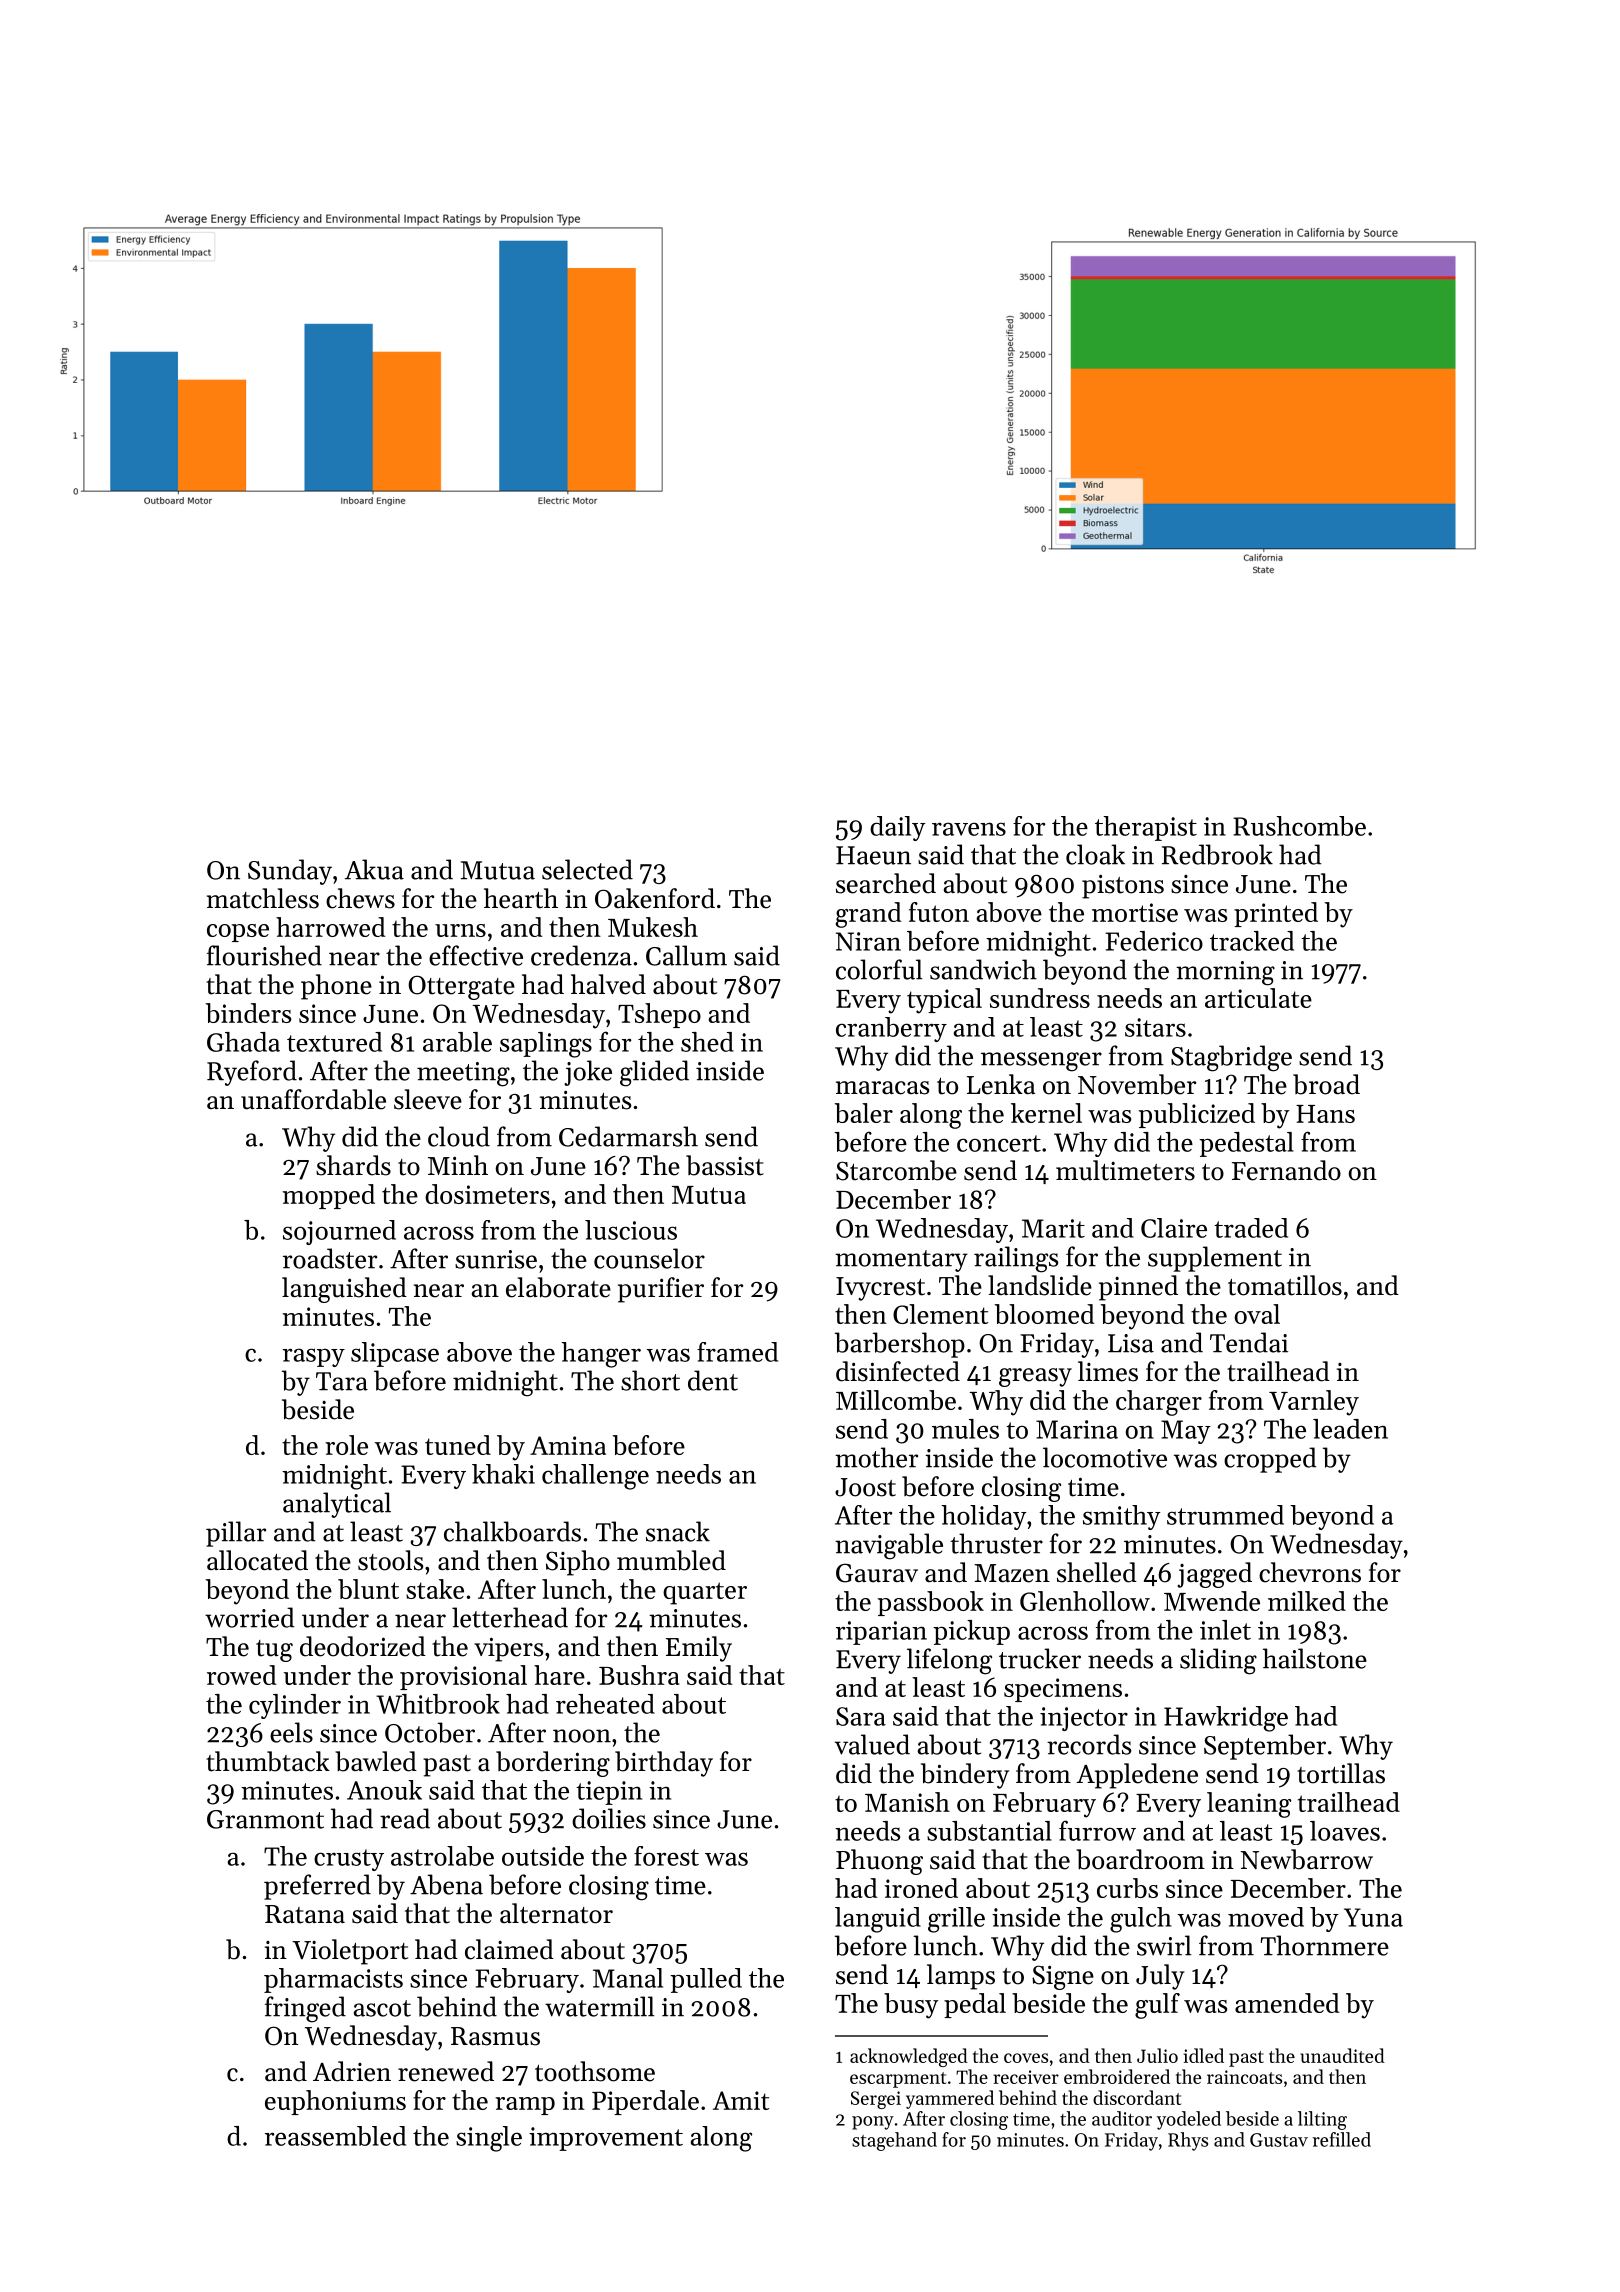  I want to click on raspy, so click(314, 1357).
